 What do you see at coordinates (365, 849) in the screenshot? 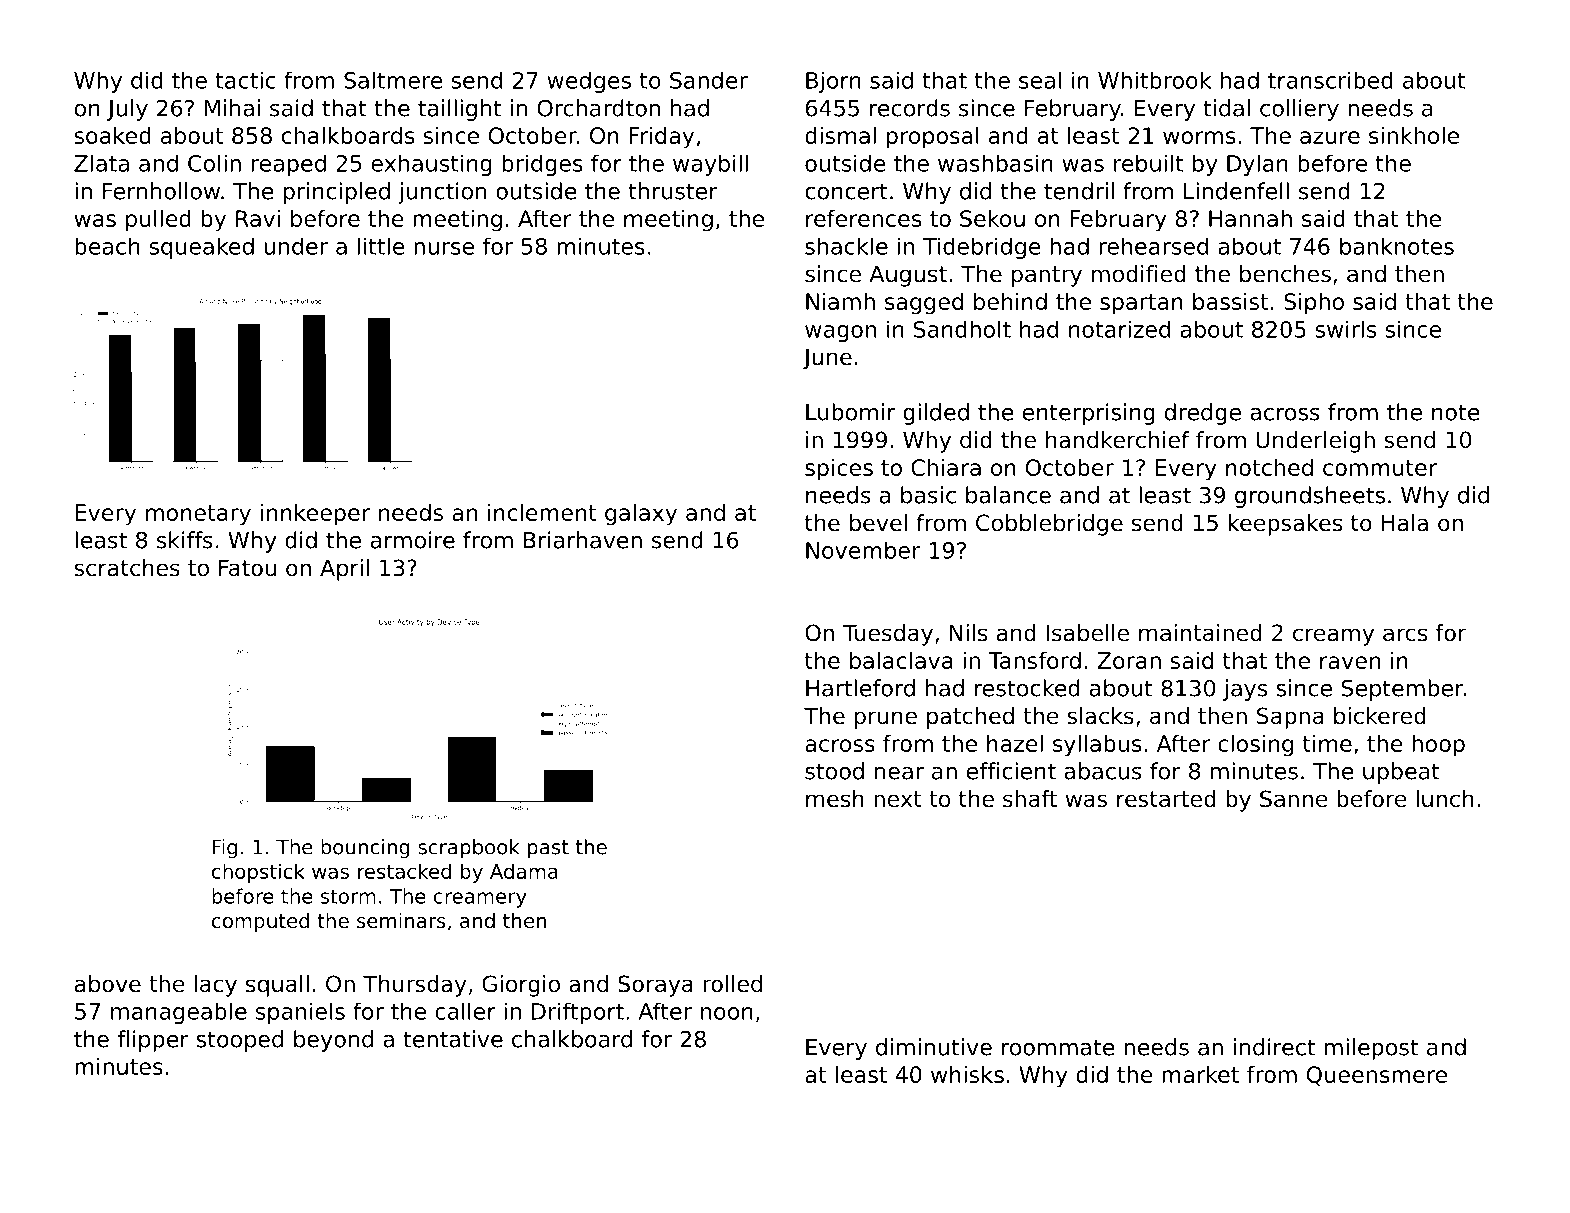
I see `bouncing` at bounding box center [365, 849].
